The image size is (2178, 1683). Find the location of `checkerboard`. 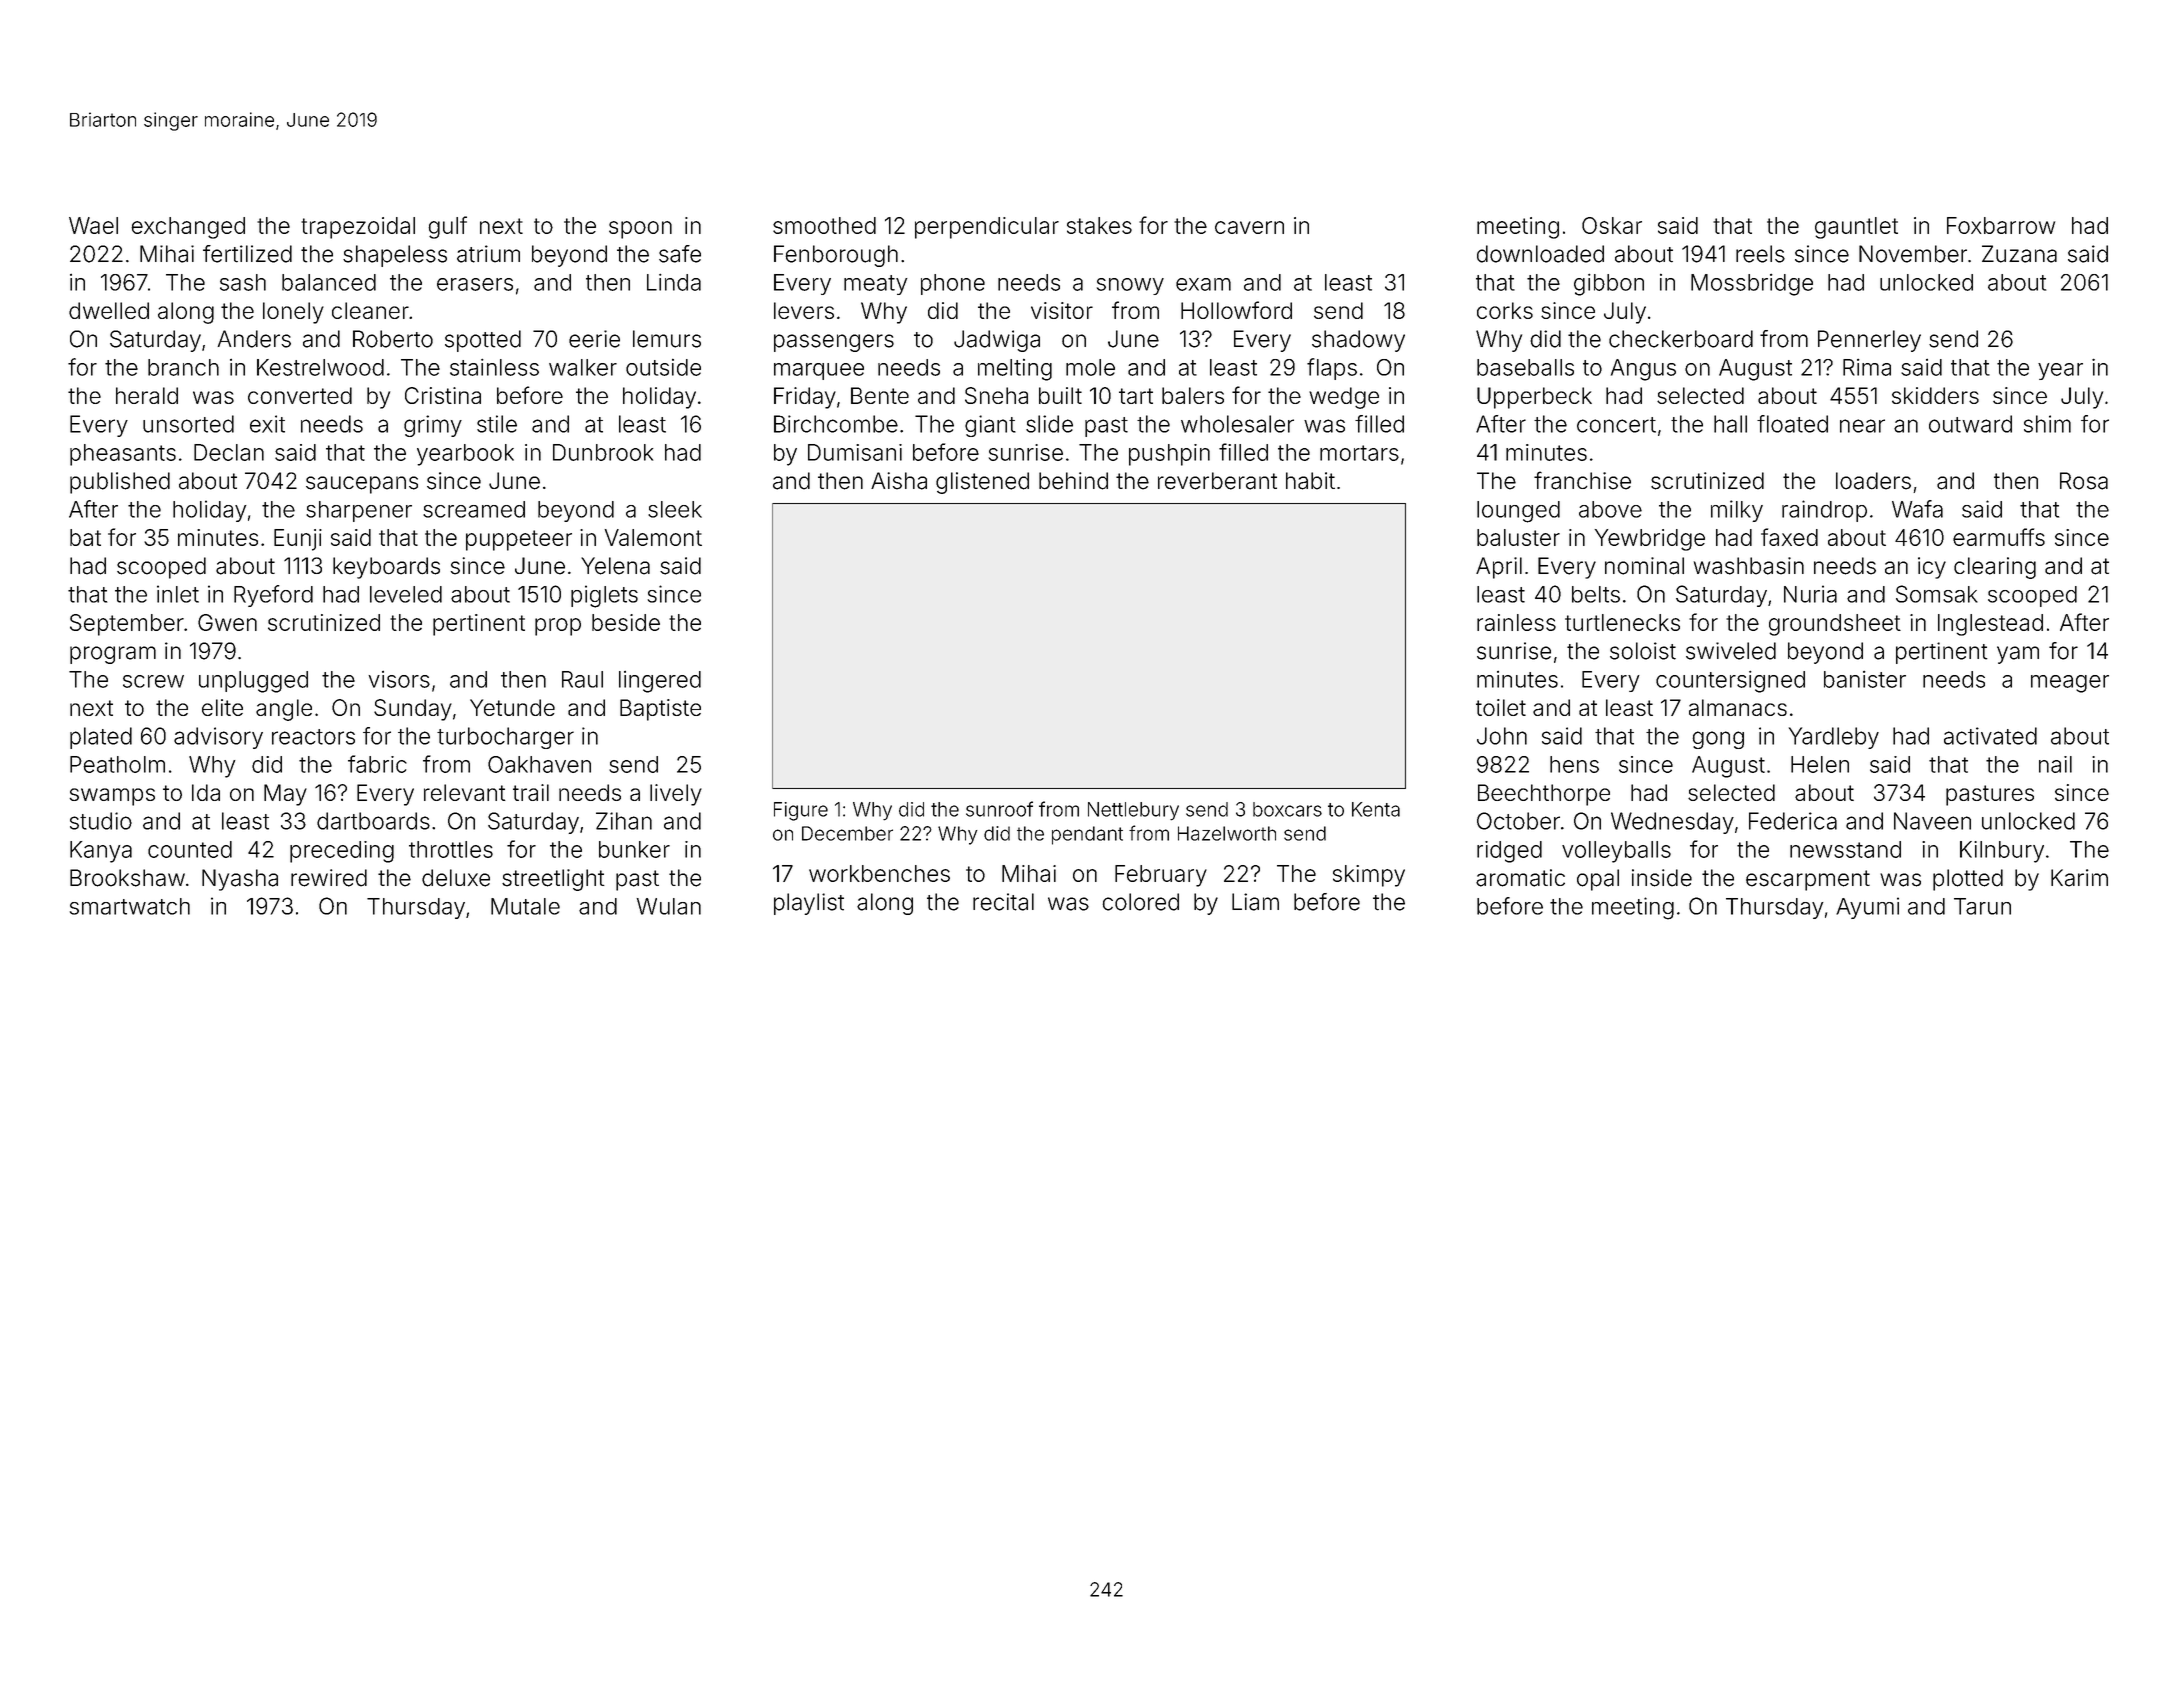

checkerboard is located at coordinates (1681, 339).
